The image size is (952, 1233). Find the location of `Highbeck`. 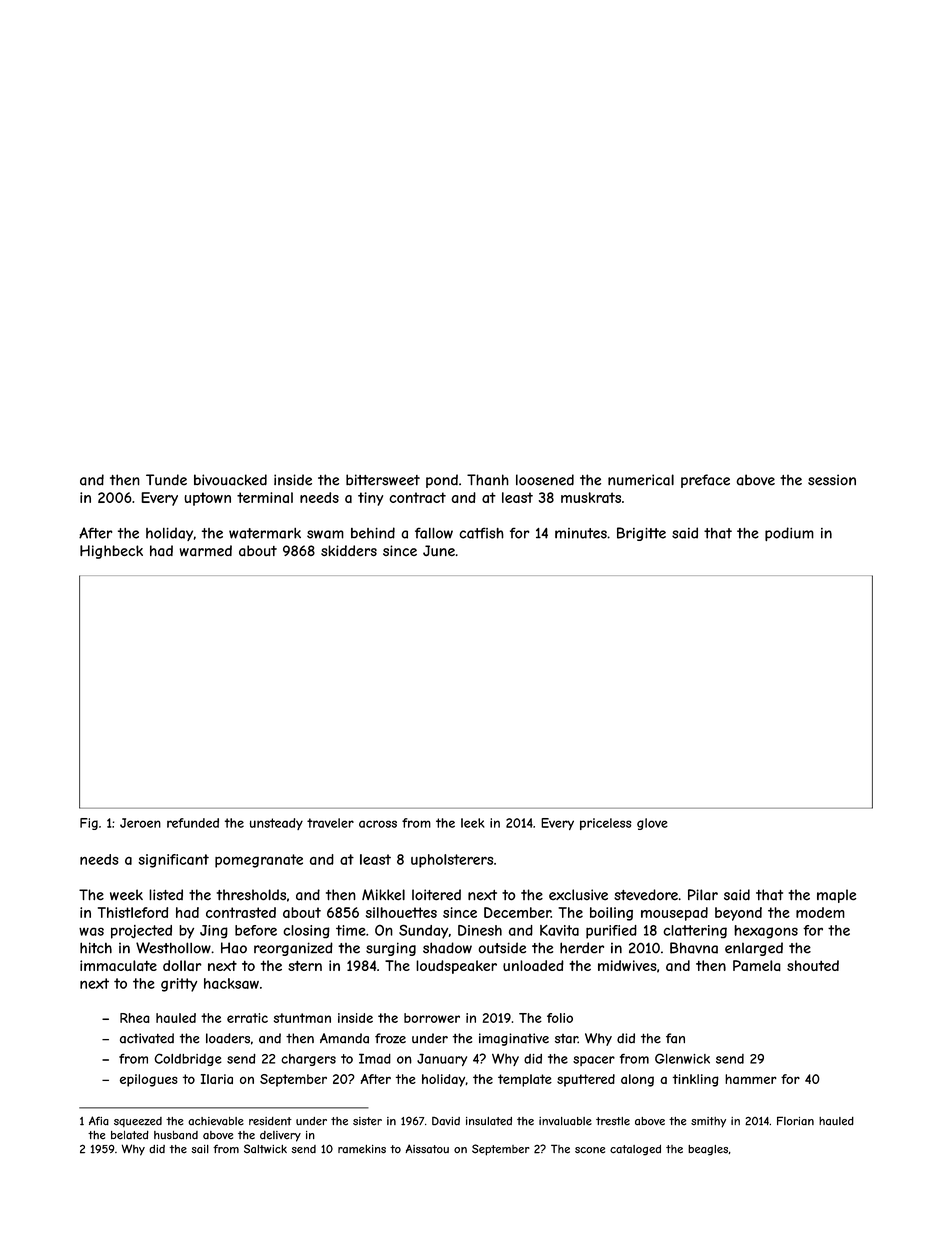

Highbeck is located at coordinates (111, 552).
